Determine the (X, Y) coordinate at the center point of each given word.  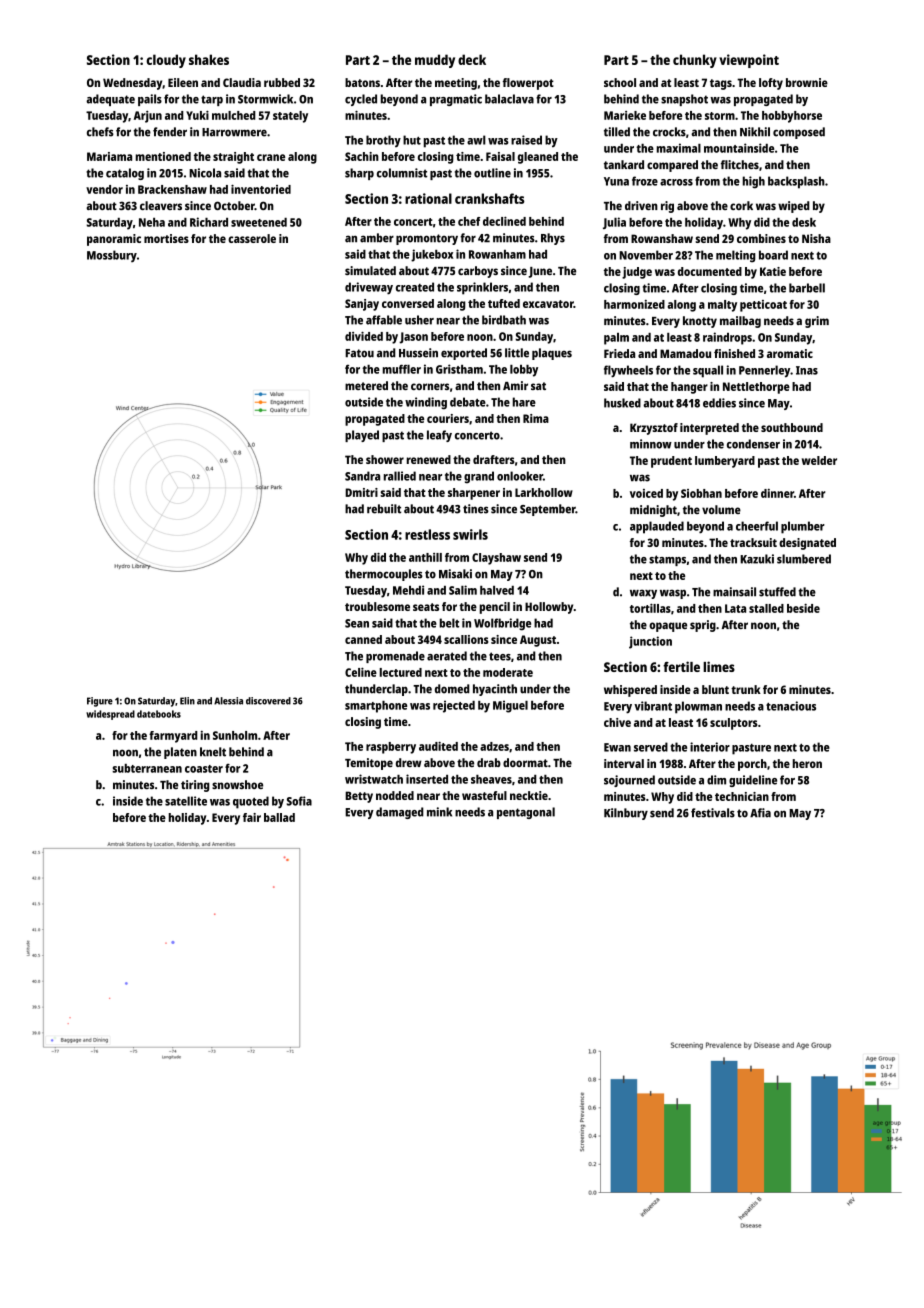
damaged (400, 813)
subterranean (147, 768)
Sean (357, 623)
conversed (408, 303)
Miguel (510, 706)
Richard (209, 222)
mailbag (740, 322)
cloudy (166, 61)
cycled (361, 100)
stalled (766, 608)
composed (799, 133)
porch (752, 765)
